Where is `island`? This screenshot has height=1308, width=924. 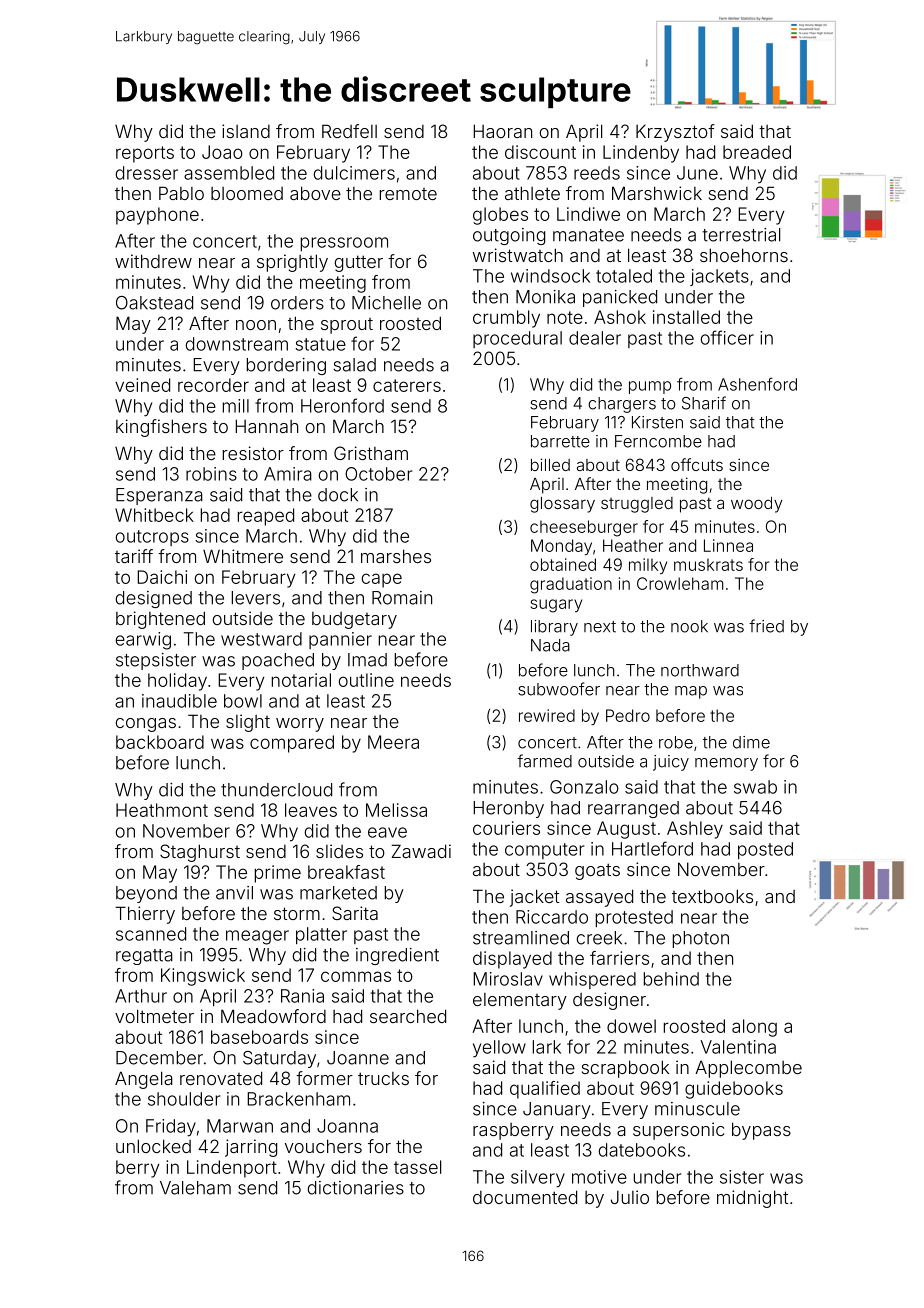 island is located at coordinates (246, 131).
